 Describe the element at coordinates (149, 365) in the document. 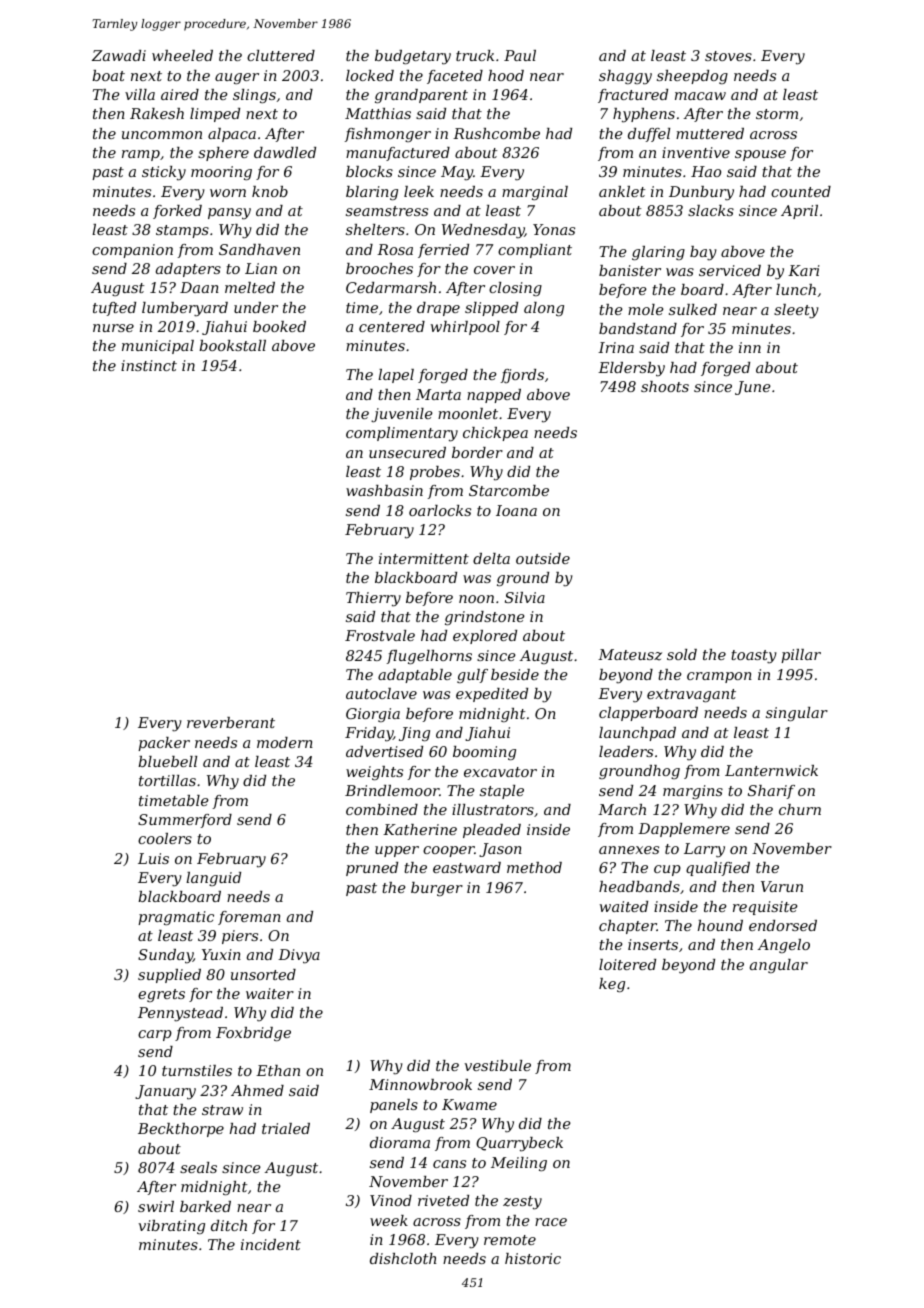

I see `instinct` at that location.
